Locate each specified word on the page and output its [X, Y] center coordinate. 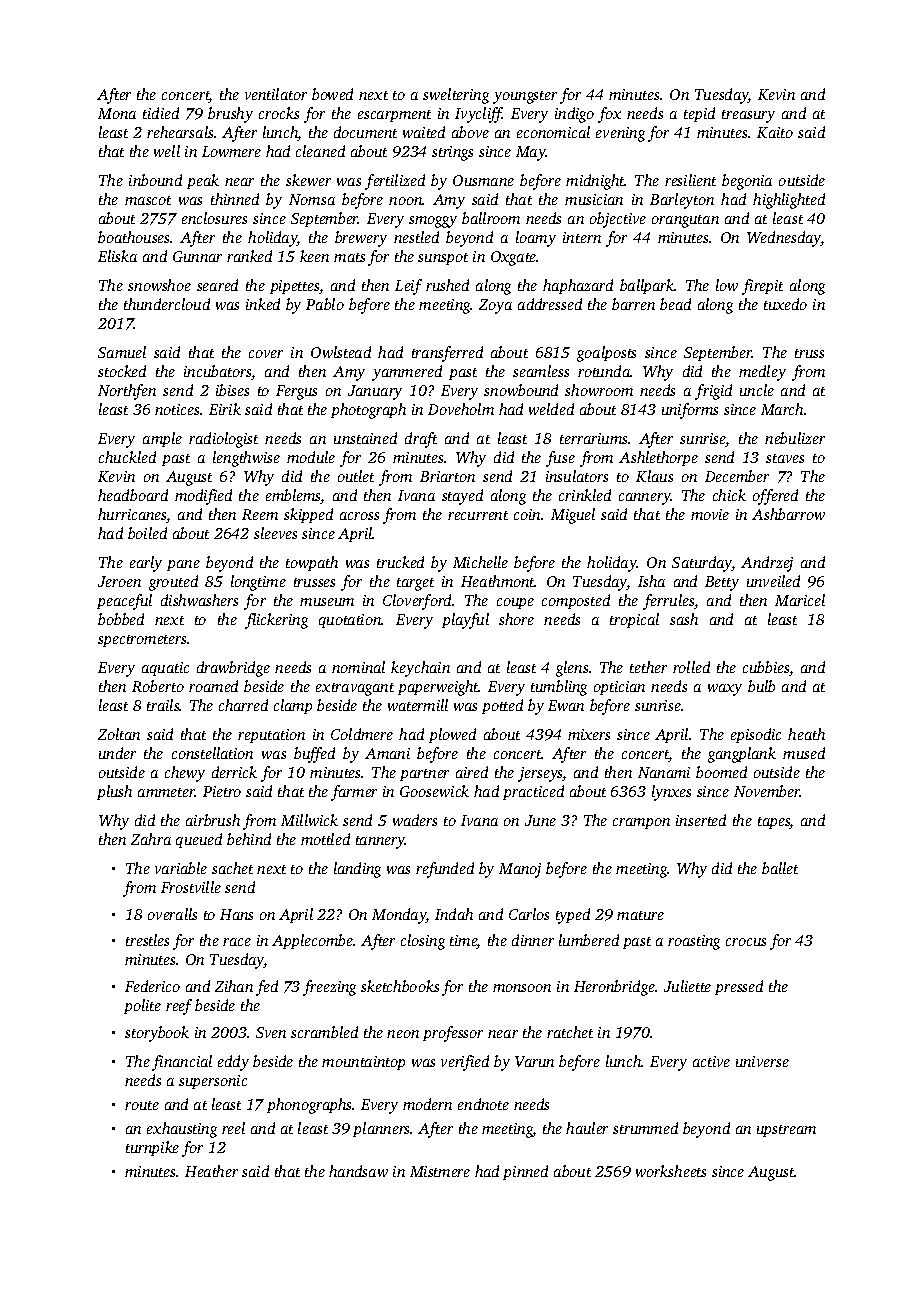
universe [762, 1061]
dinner [533, 940]
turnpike [152, 1148]
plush [114, 792]
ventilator [276, 94]
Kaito [775, 132]
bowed [332, 94]
